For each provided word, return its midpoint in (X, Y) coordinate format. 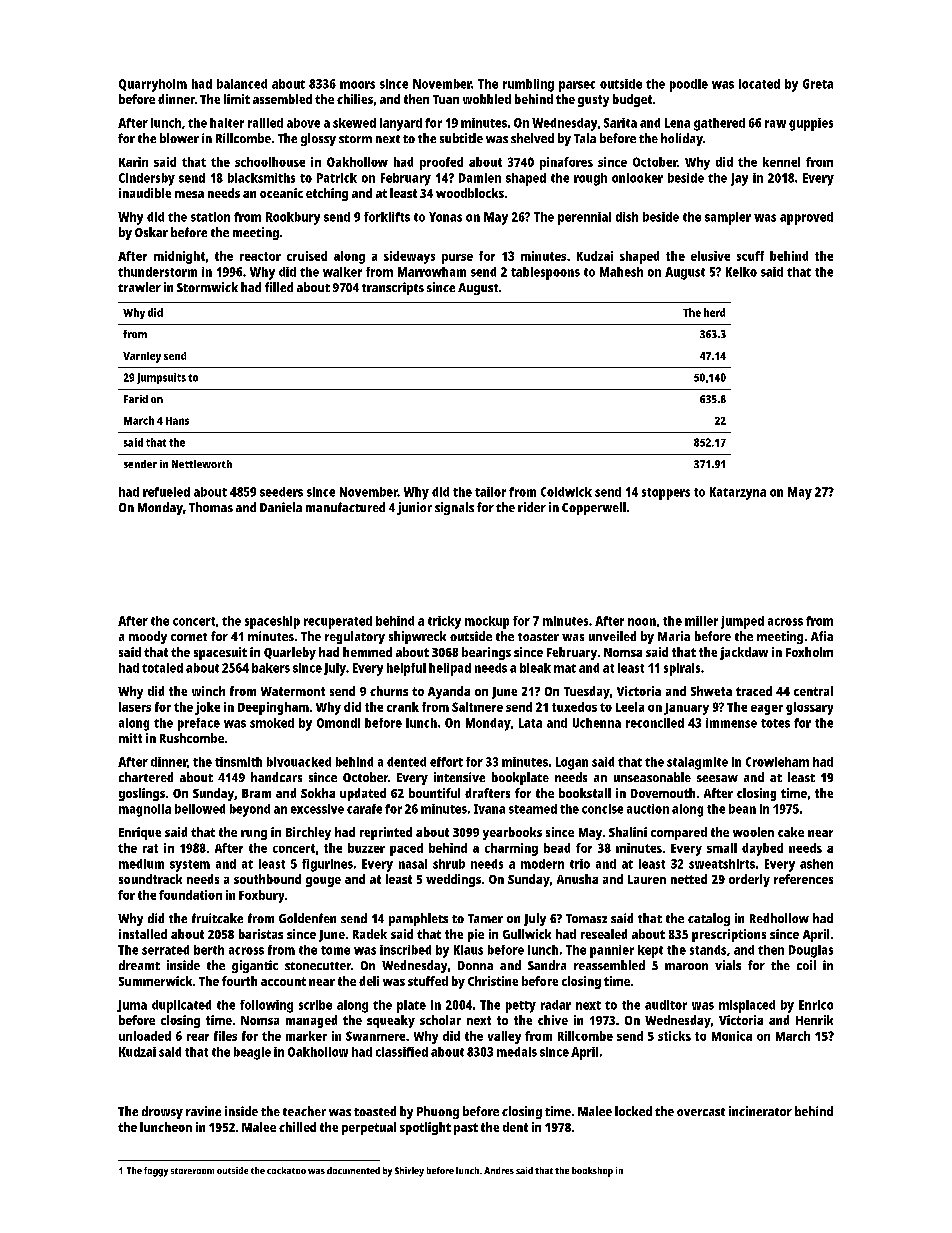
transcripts (393, 288)
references (803, 879)
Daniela (281, 507)
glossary (809, 708)
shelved (532, 138)
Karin (133, 162)
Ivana (489, 809)
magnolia (145, 810)
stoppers (666, 494)
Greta (818, 84)
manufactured (345, 507)
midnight (179, 257)
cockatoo (286, 1170)
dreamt (139, 965)
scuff (750, 256)
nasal (413, 864)
